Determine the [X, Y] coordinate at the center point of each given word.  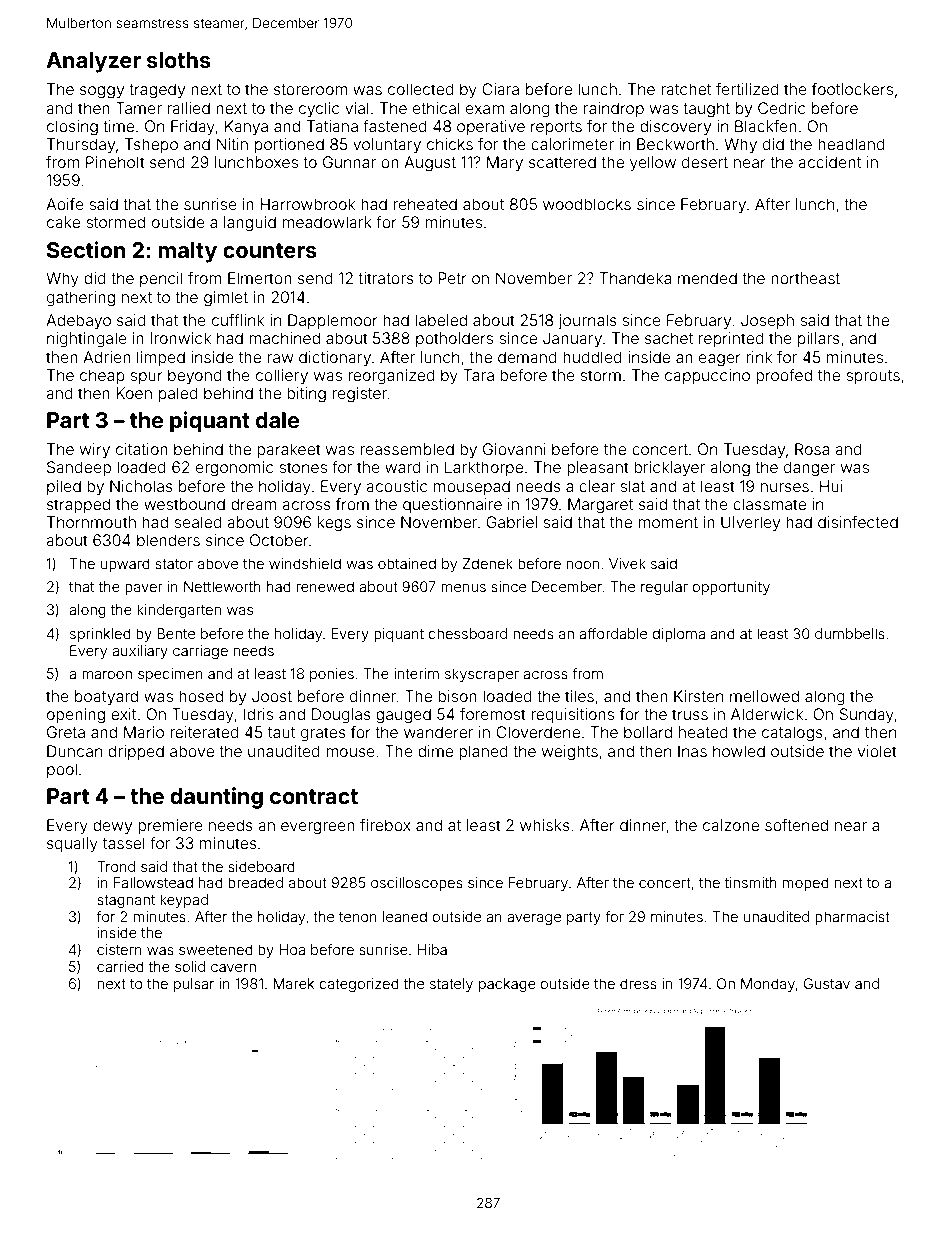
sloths [179, 60]
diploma [678, 635]
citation [142, 449]
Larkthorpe [484, 468]
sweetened [216, 949]
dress [638, 983]
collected [421, 89]
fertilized [747, 89]
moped [806, 884]
